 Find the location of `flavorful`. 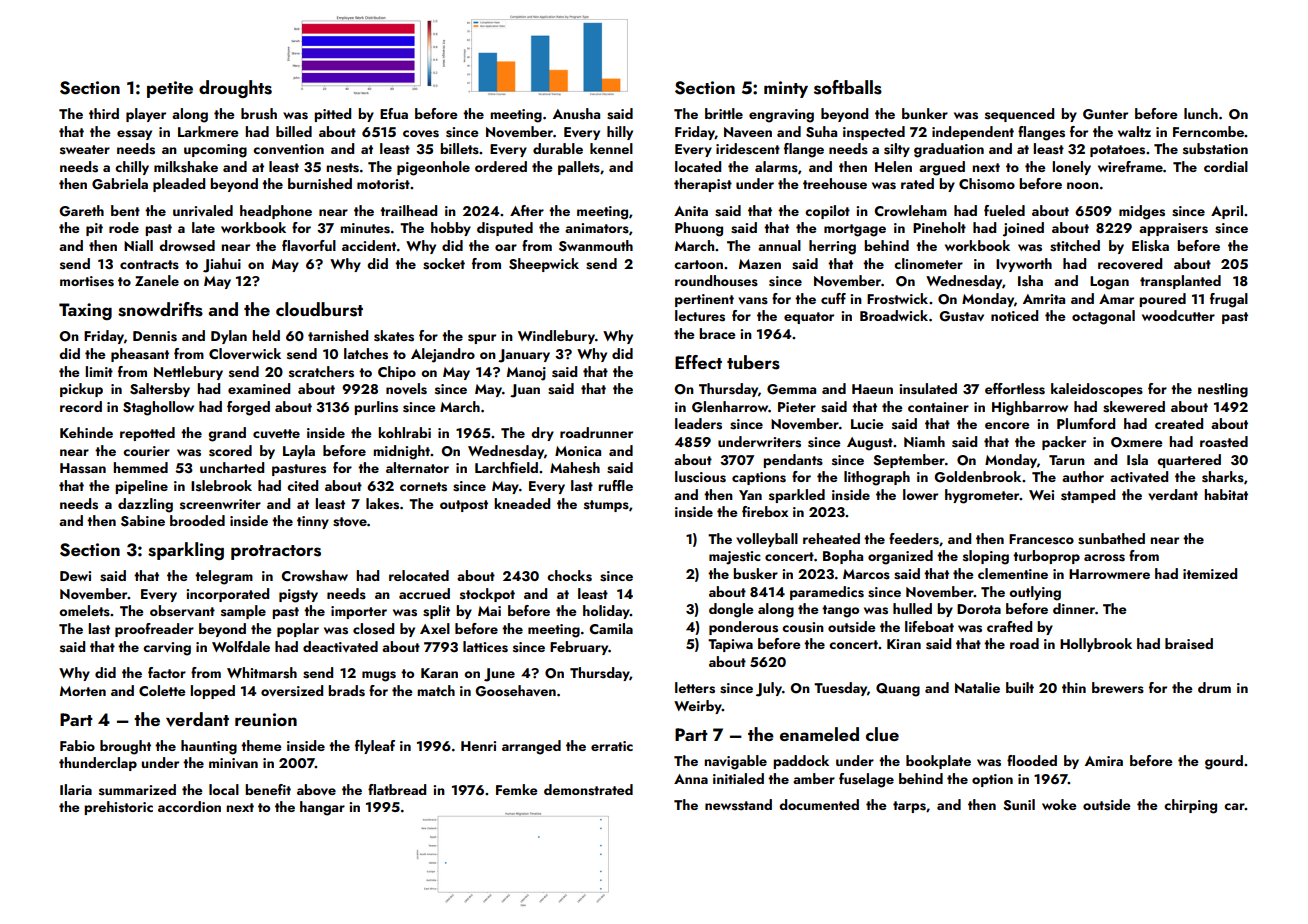

flavorful is located at coordinates (309, 245).
